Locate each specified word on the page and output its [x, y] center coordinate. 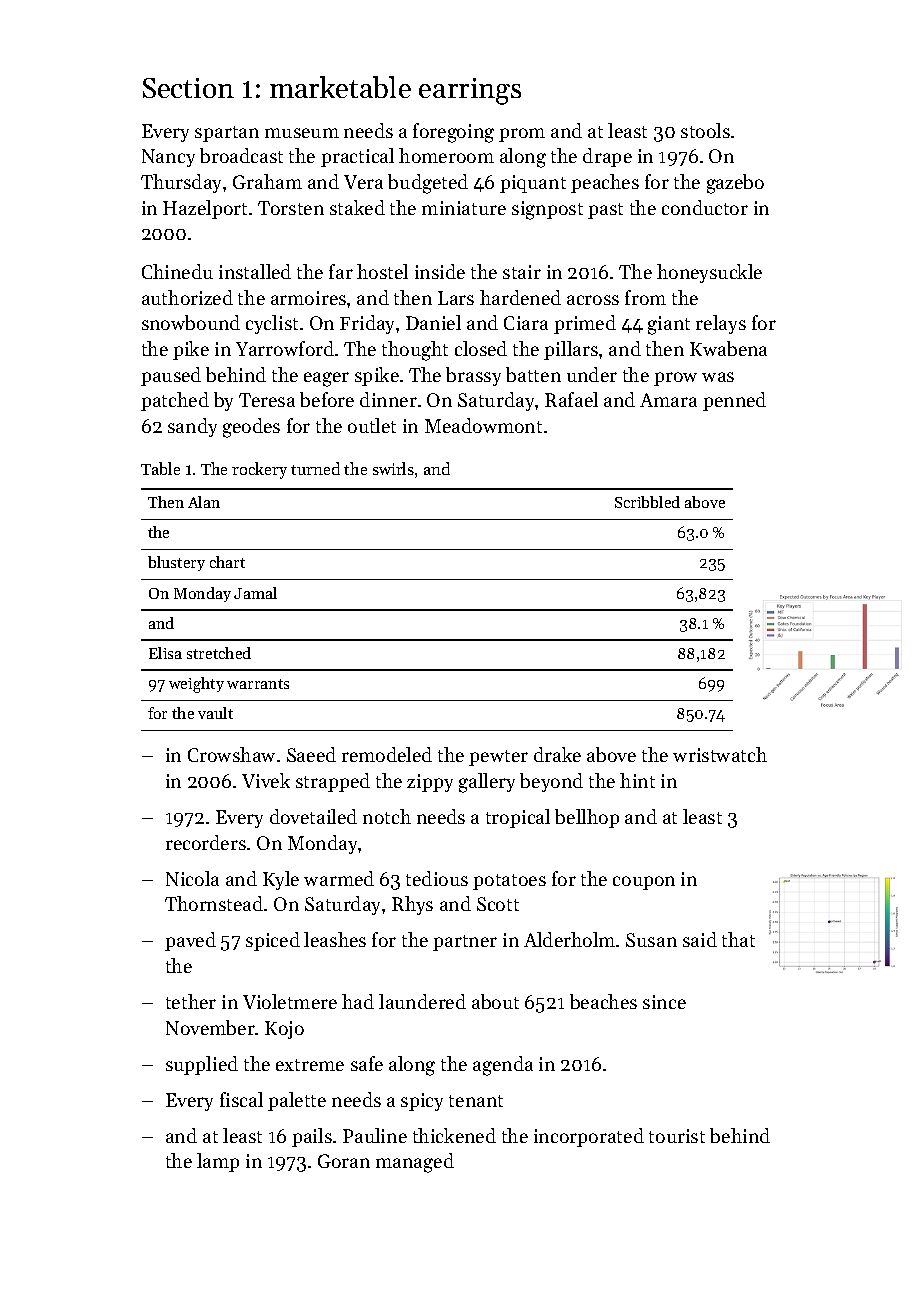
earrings [470, 91]
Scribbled [647, 502]
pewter [498, 758]
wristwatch [720, 754]
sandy [192, 427]
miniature [464, 208]
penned [734, 401]
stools [705, 130]
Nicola [192, 878]
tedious [437, 878]
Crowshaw [231, 754]
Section [188, 88]
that [738, 939]
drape [607, 157]
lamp [218, 1162]
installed [255, 271]
